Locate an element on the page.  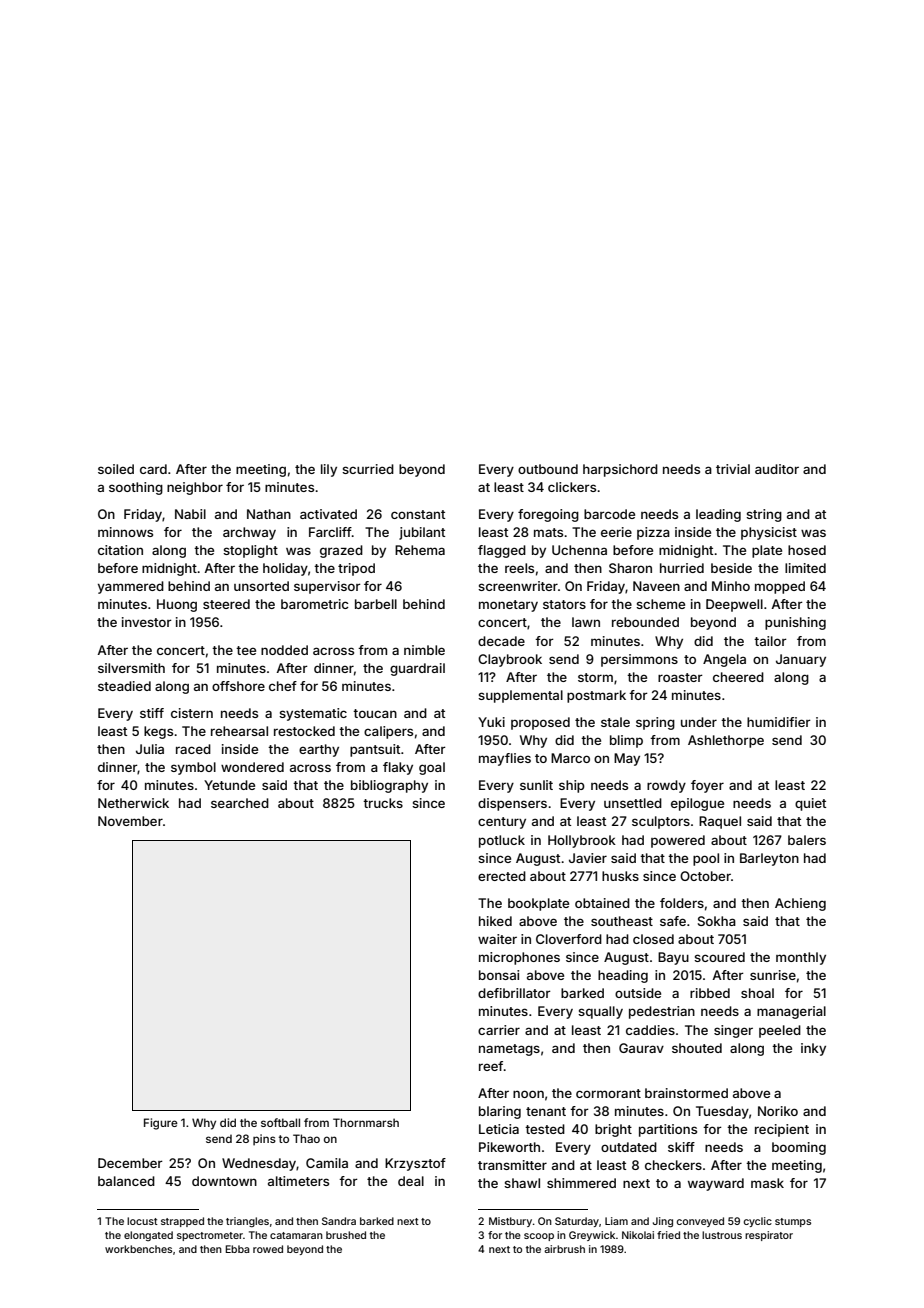
Gaurav is located at coordinates (641, 1048).
